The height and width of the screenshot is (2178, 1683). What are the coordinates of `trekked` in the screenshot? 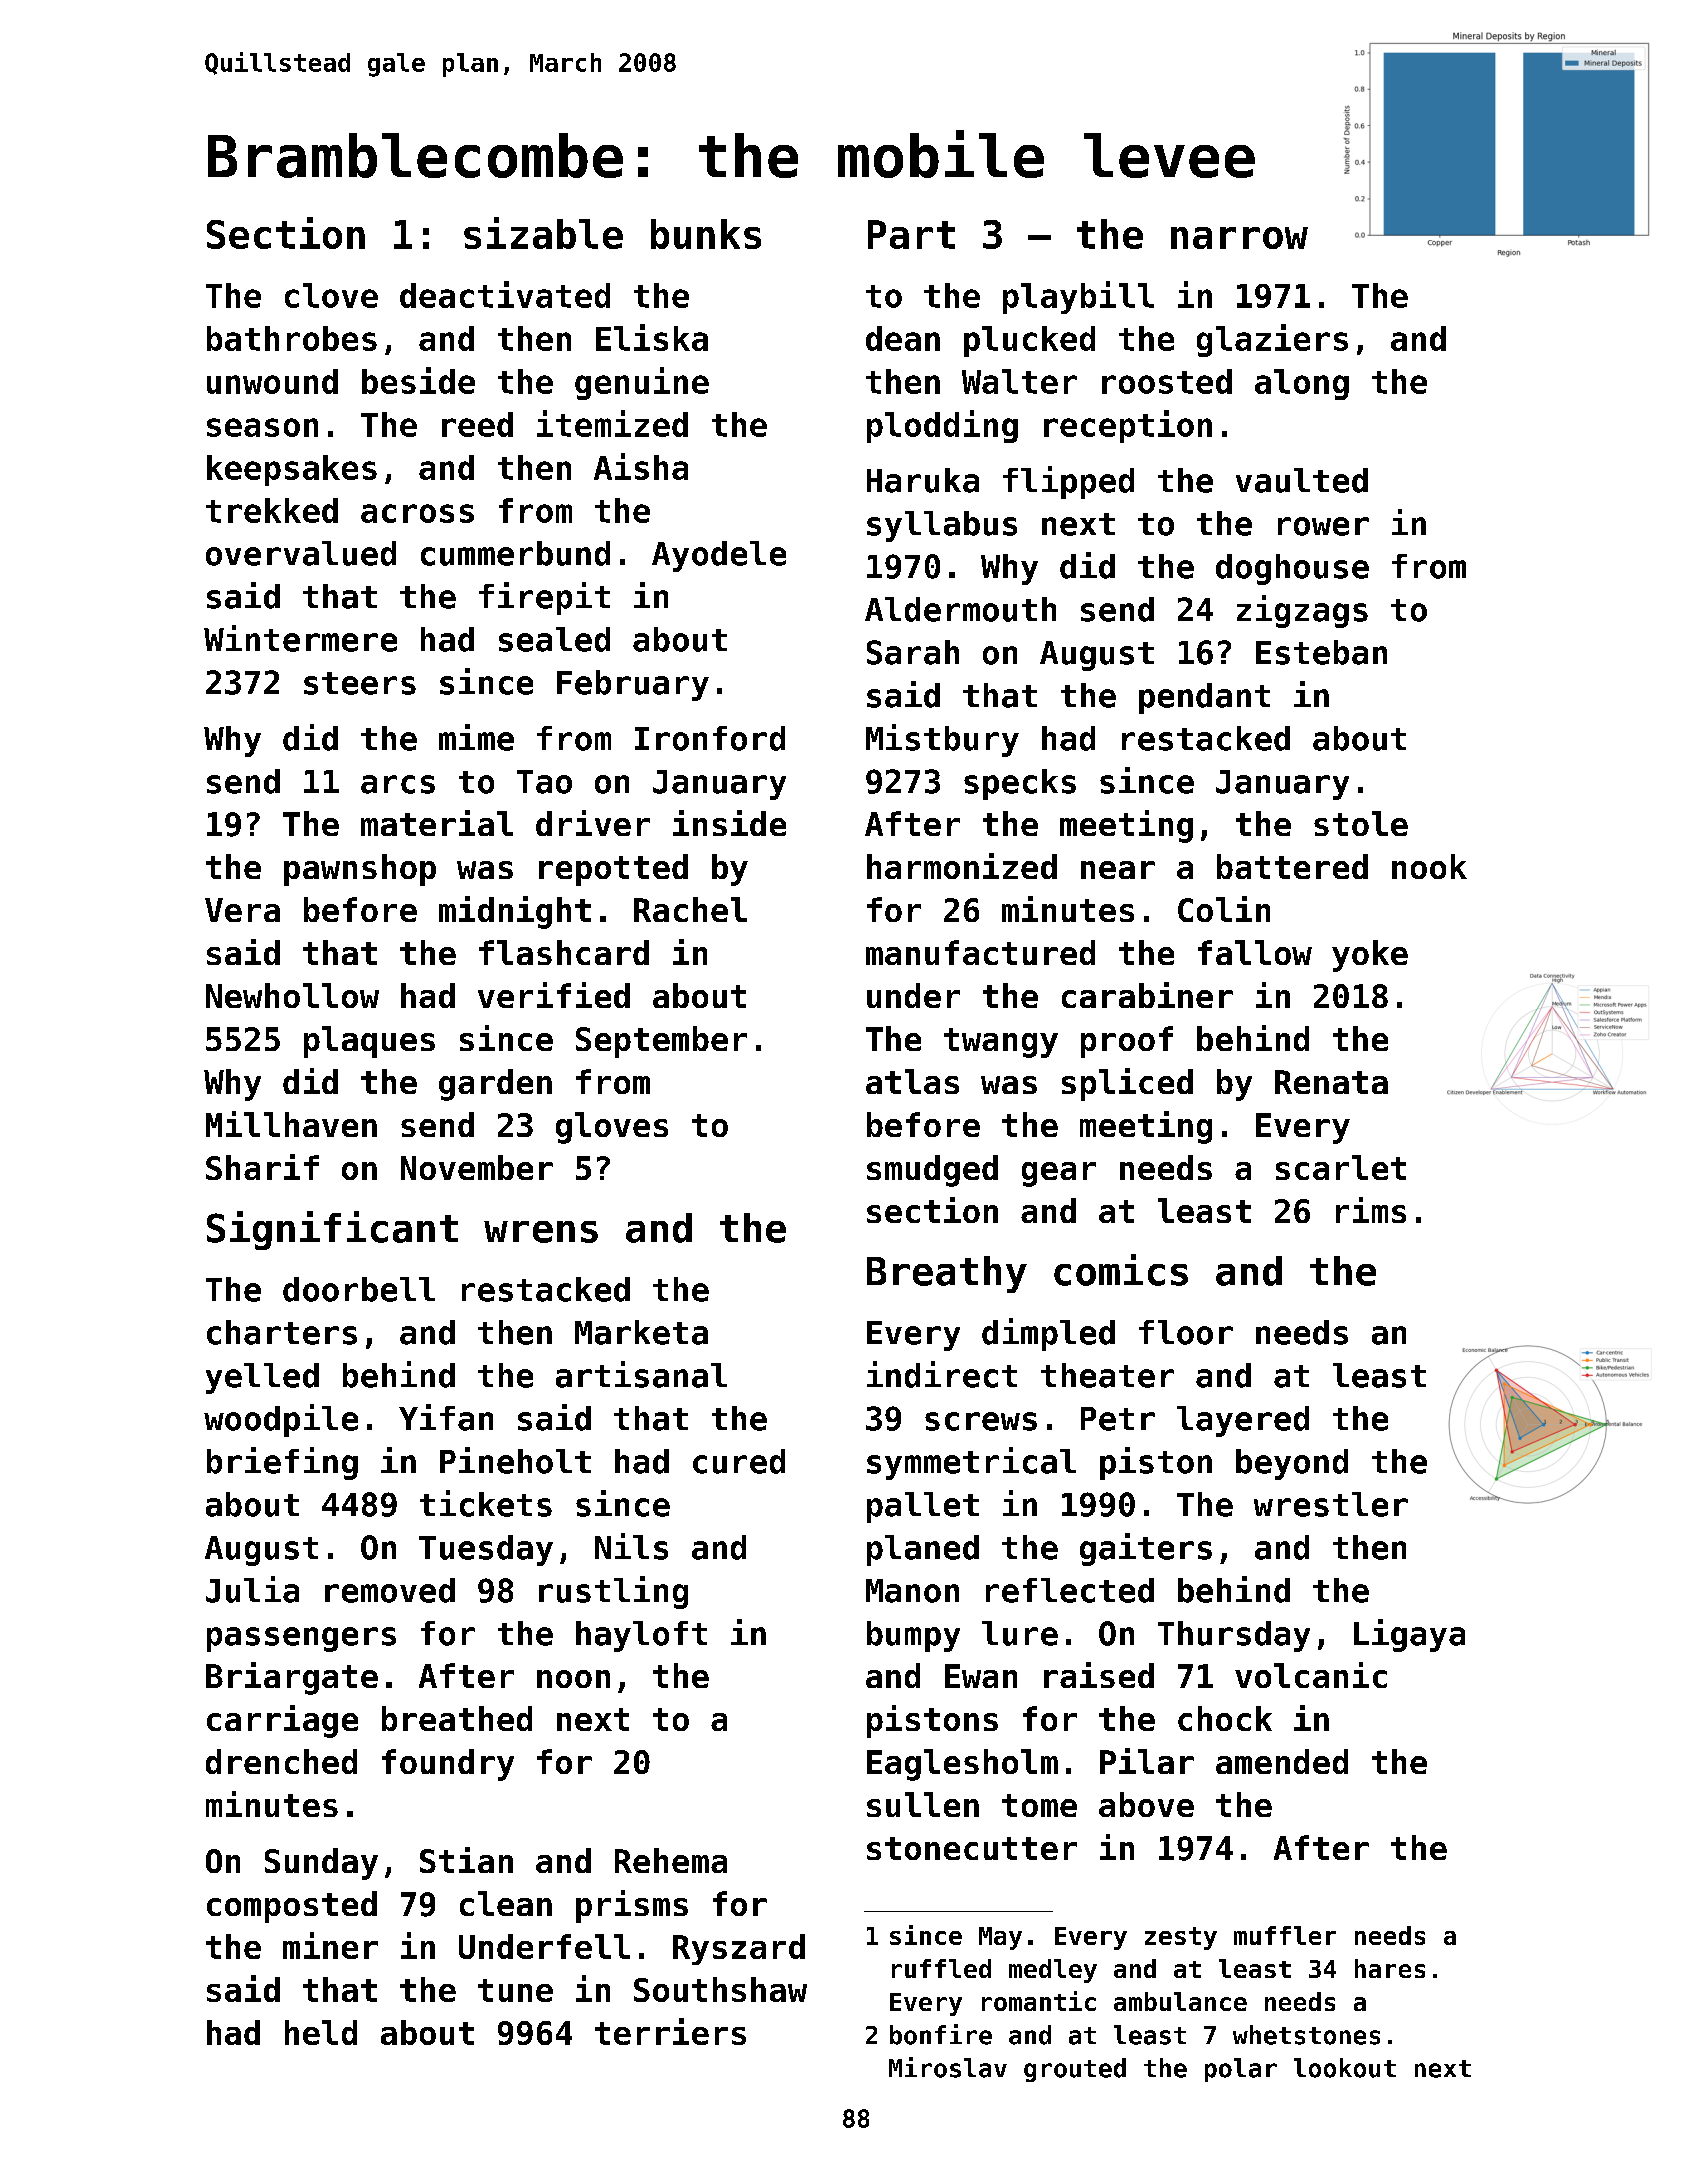 It's located at (272, 510).
